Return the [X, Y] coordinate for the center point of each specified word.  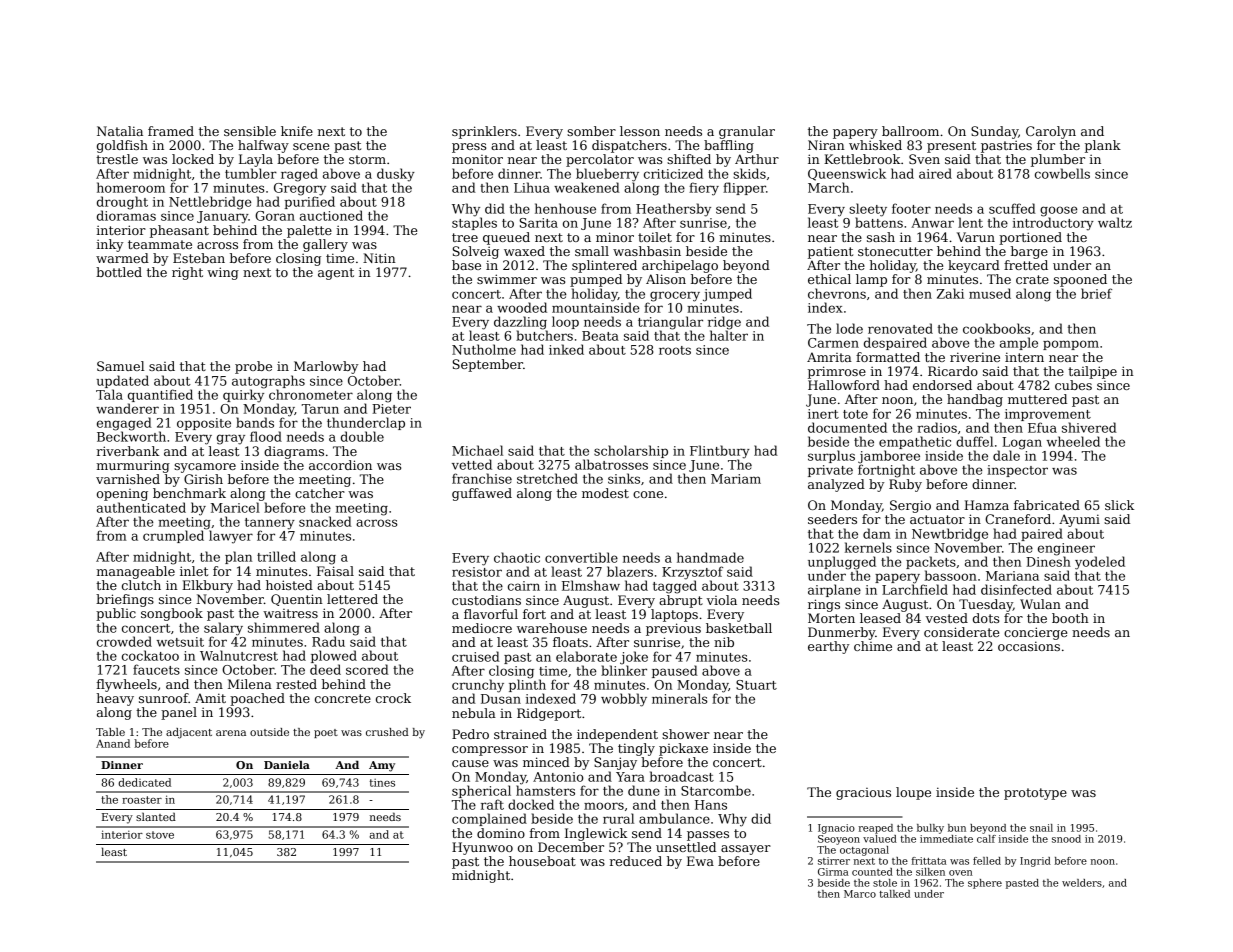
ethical [829, 279]
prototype [1035, 794]
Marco [860, 894]
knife [297, 131]
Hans [711, 805]
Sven [924, 159]
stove [160, 835]
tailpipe [1092, 372]
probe [253, 367]
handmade [710, 557]
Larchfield [915, 589]
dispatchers [629, 146]
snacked [325, 521]
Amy [382, 766]
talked [894, 894]
